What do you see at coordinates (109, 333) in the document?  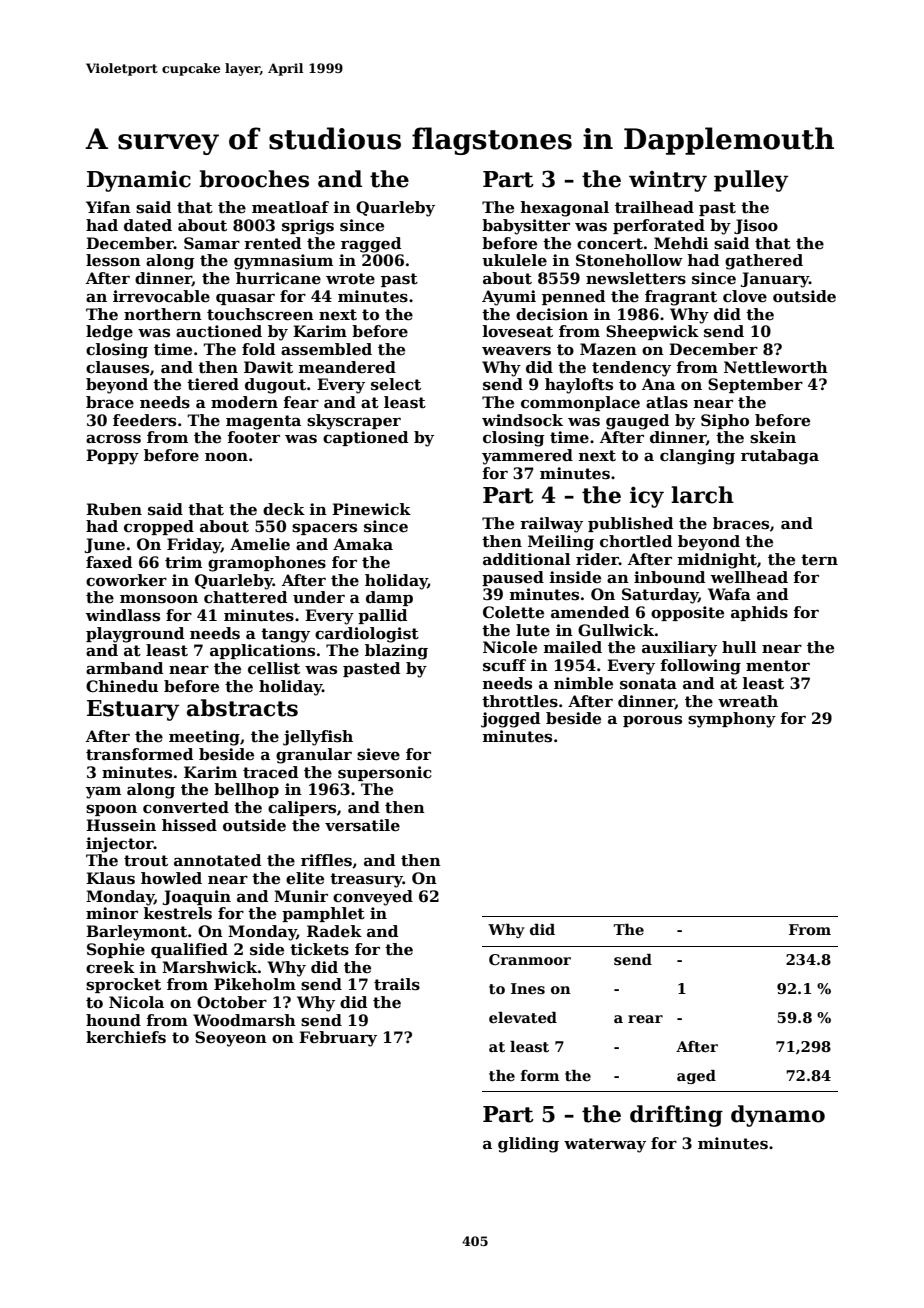 I see `ledge` at bounding box center [109, 333].
